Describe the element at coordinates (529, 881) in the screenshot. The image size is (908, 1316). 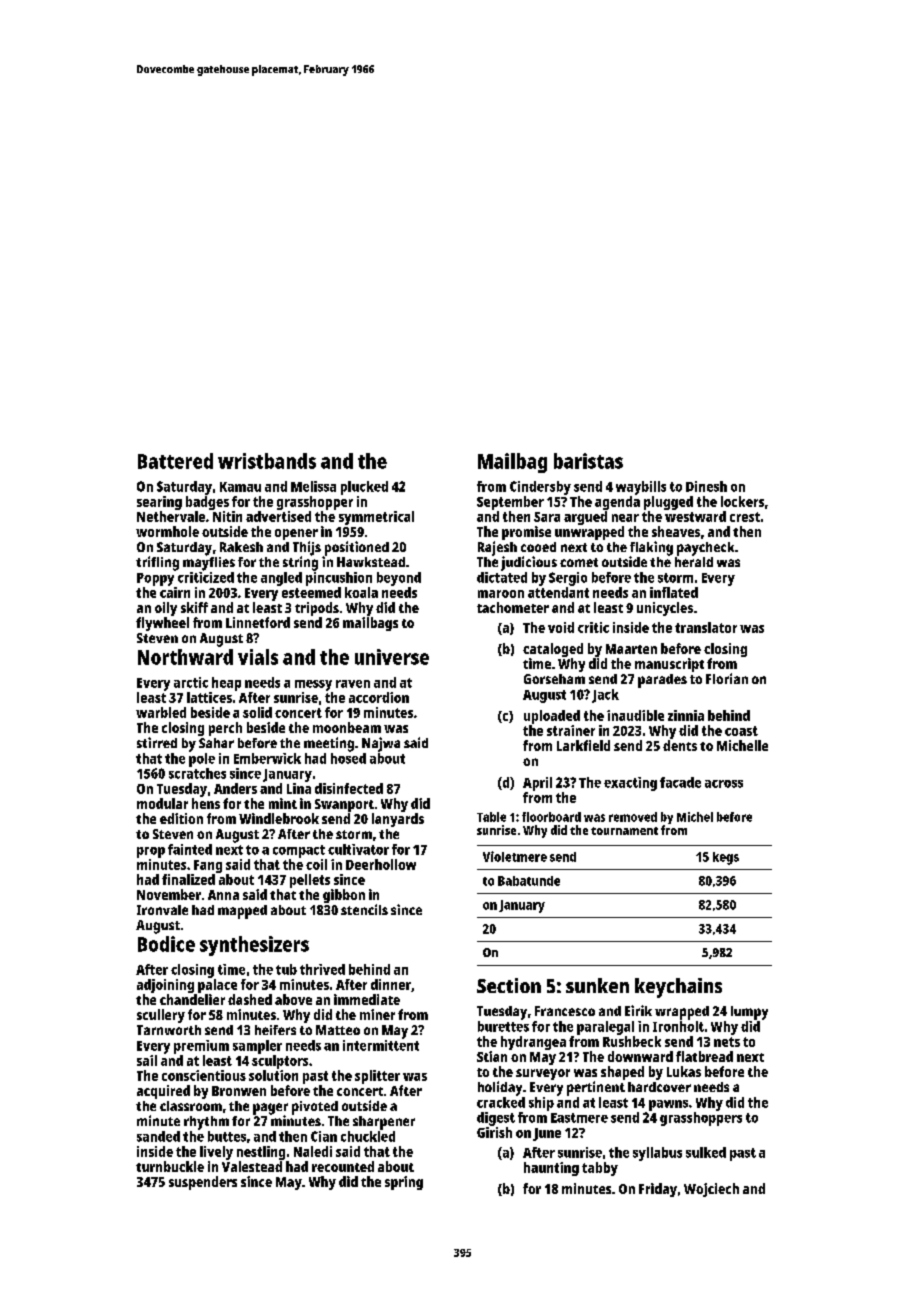
I see `Babatunde` at that location.
